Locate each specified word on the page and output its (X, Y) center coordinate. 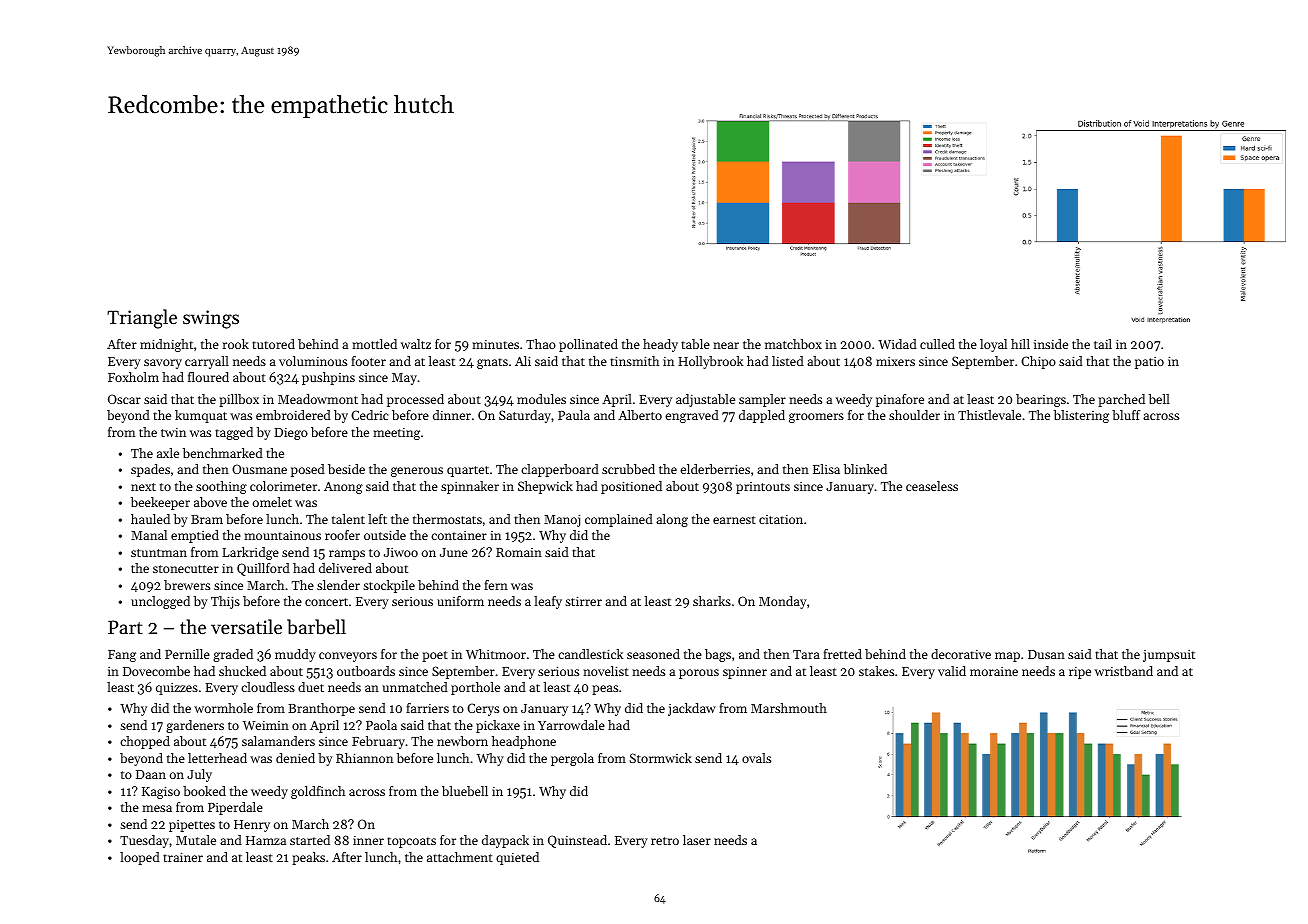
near (726, 345)
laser (697, 840)
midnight (166, 345)
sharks (712, 601)
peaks (308, 858)
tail (1103, 344)
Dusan (1046, 654)
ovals (756, 758)
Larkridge (250, 553)
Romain (519, 552)
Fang (122, 656)
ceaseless (932, 486)
